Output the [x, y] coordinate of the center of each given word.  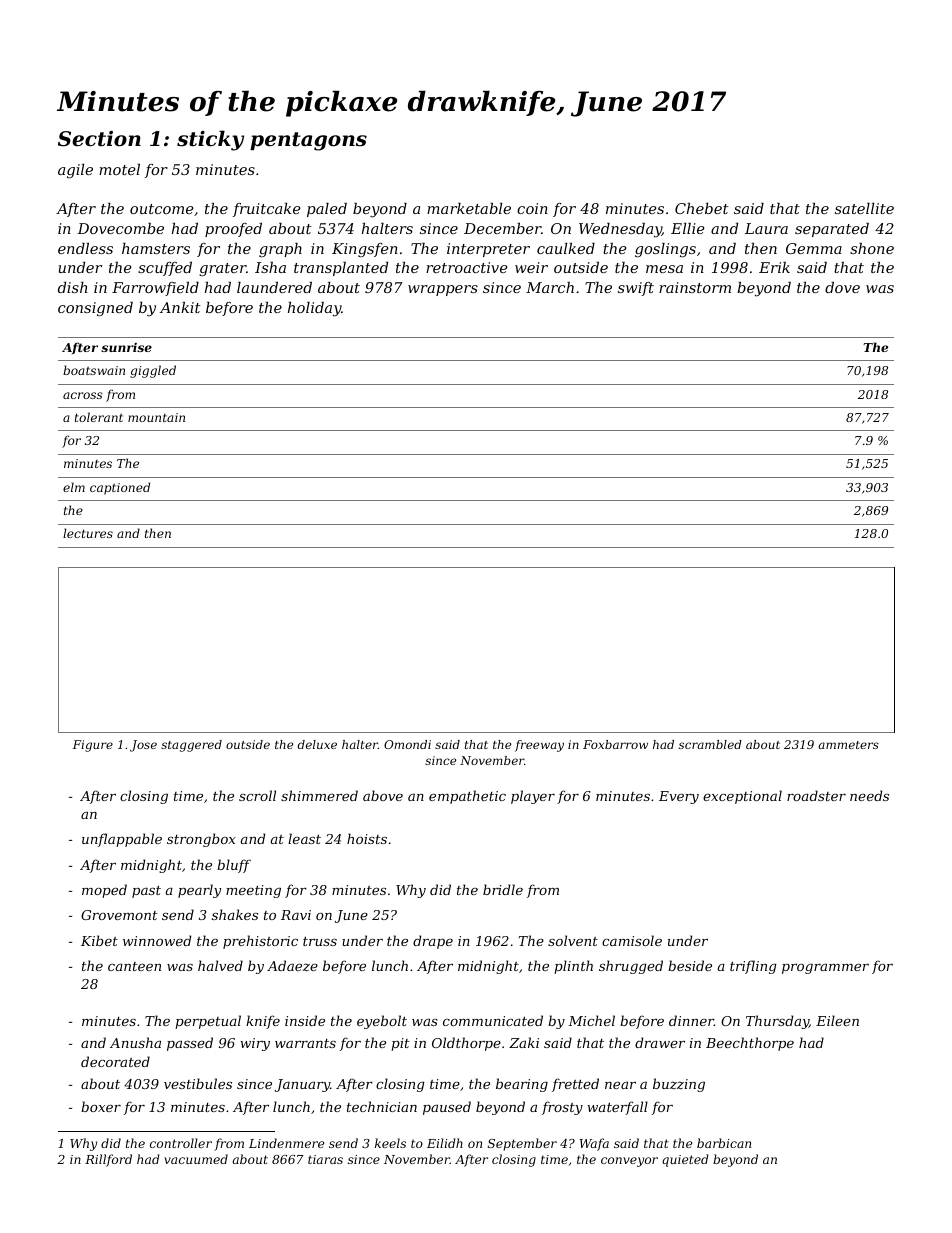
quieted [685, 1160]
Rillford [108, 1160]
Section [99, 139]
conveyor [629, 1162]
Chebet [702, 208]
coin [532, 208]
